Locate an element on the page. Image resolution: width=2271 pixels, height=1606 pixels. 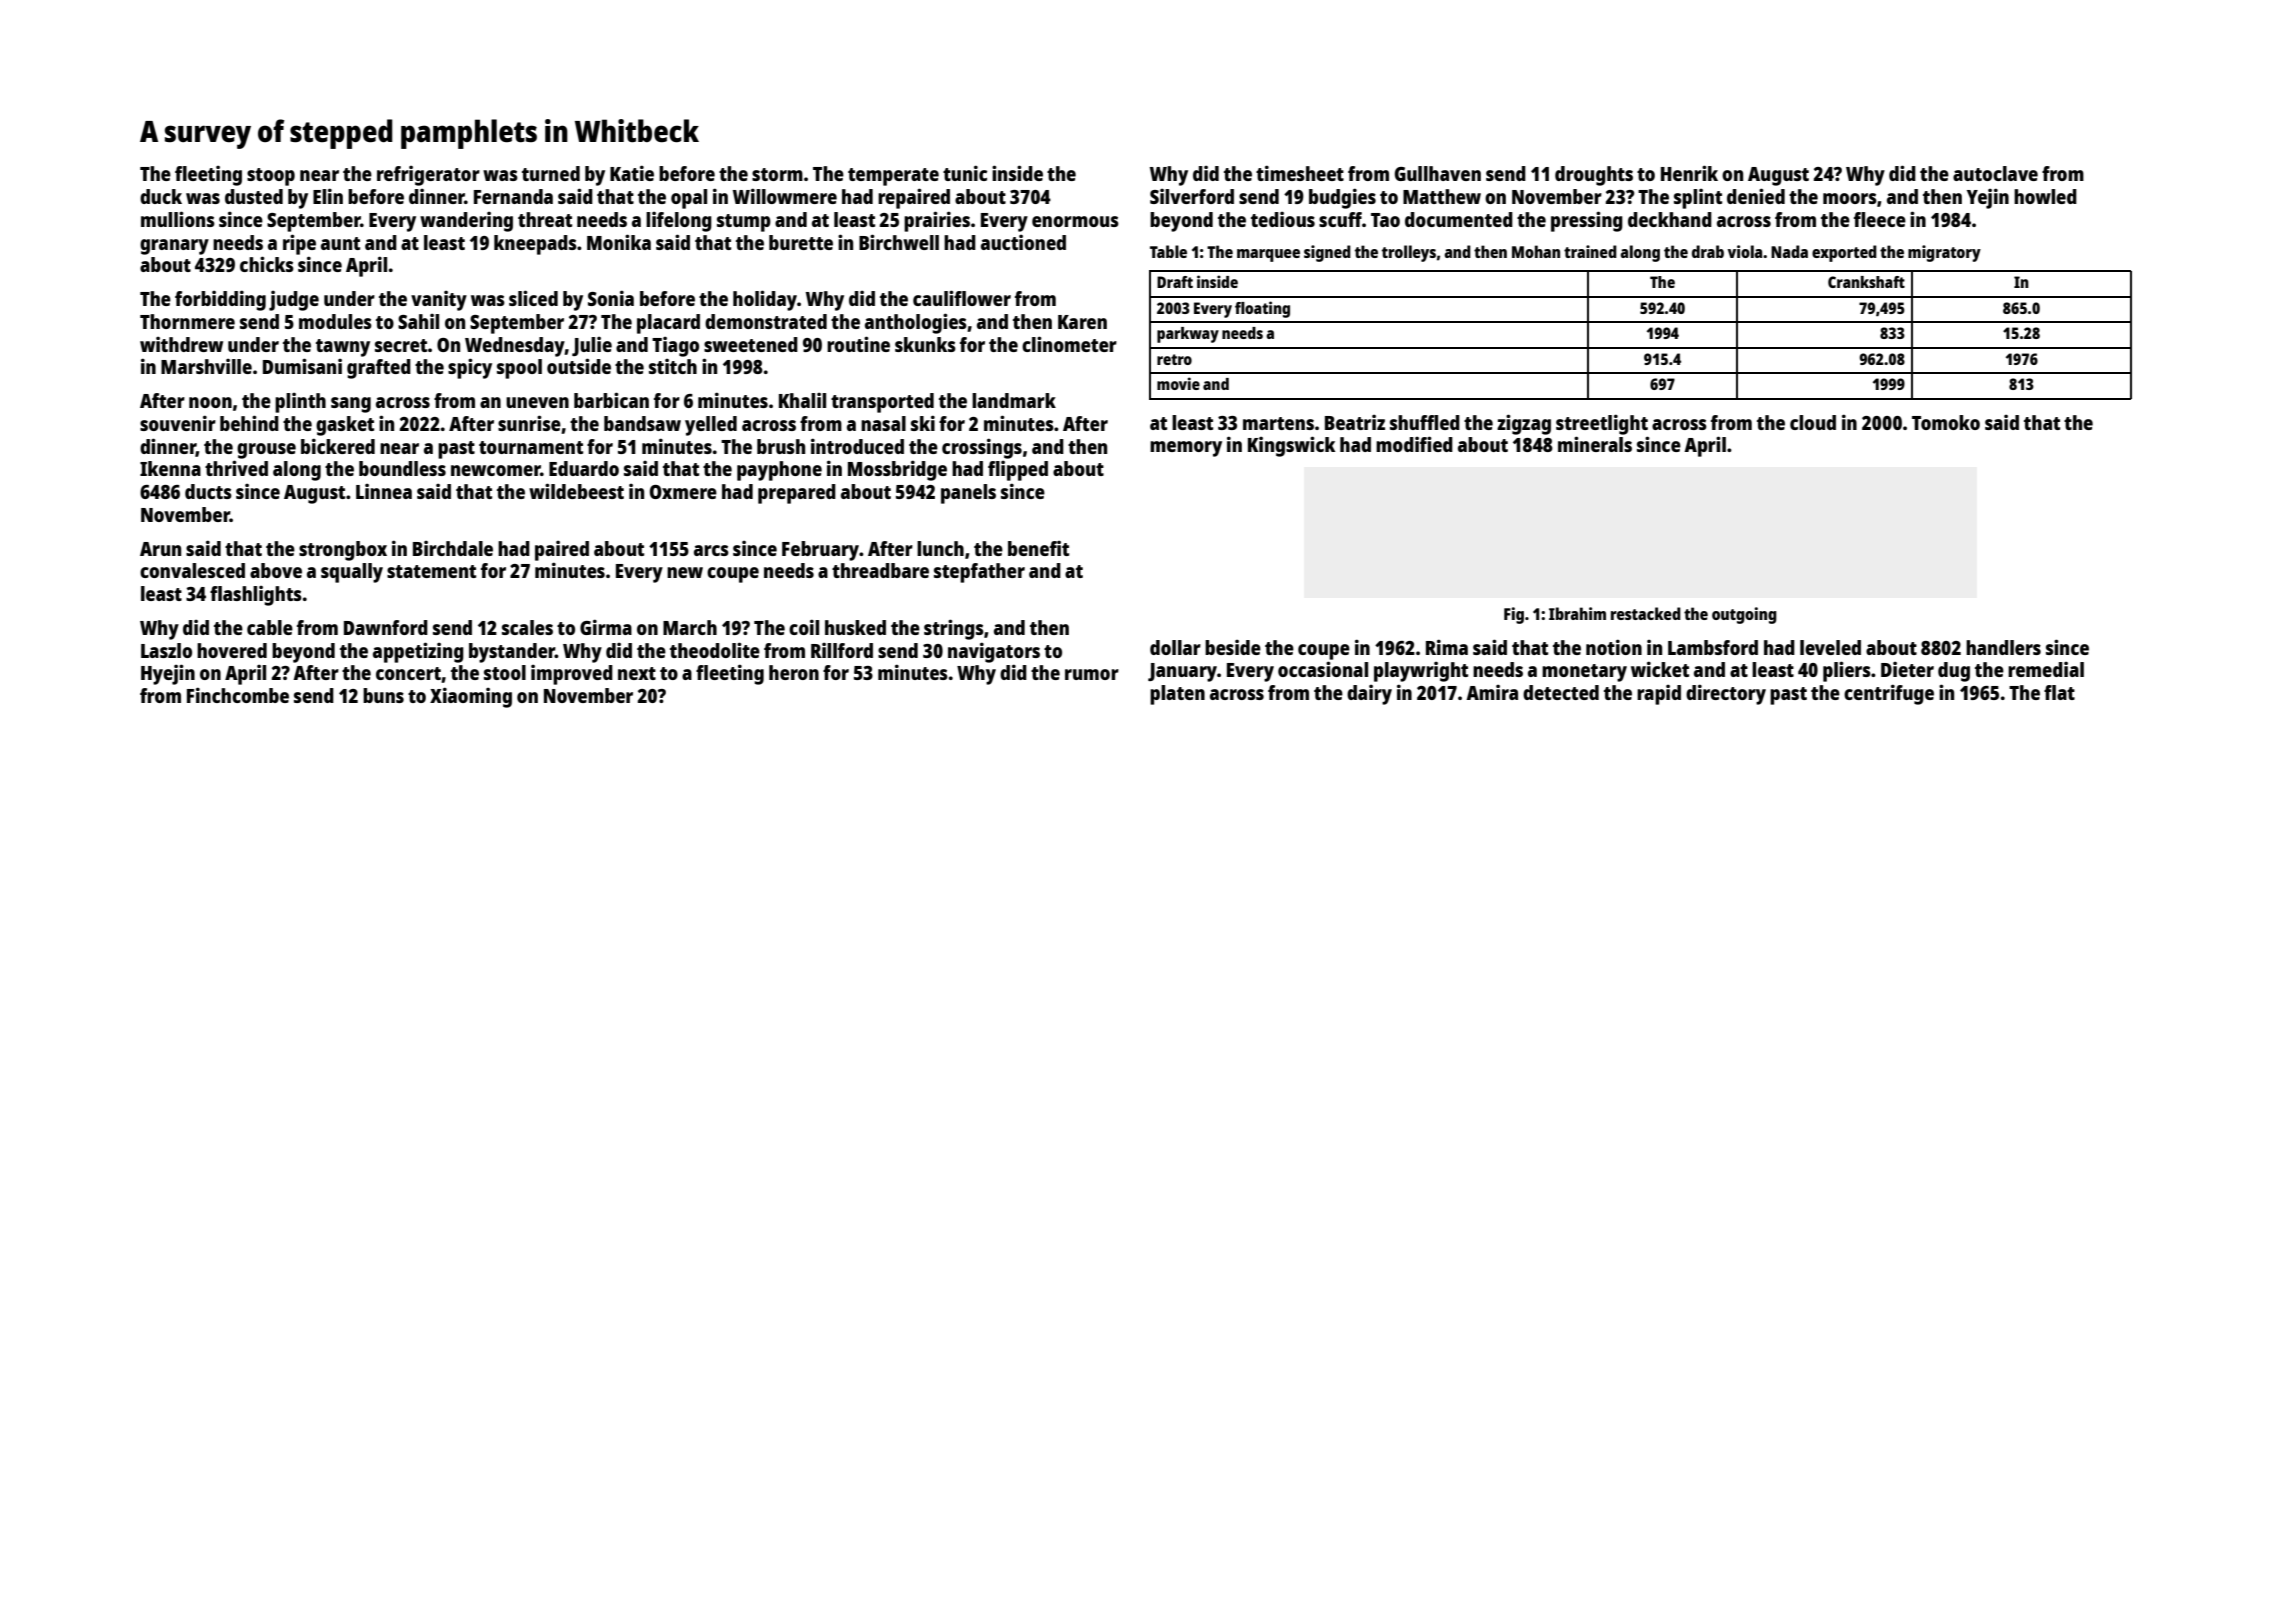
Monika is located at coordinates (619, 242).
